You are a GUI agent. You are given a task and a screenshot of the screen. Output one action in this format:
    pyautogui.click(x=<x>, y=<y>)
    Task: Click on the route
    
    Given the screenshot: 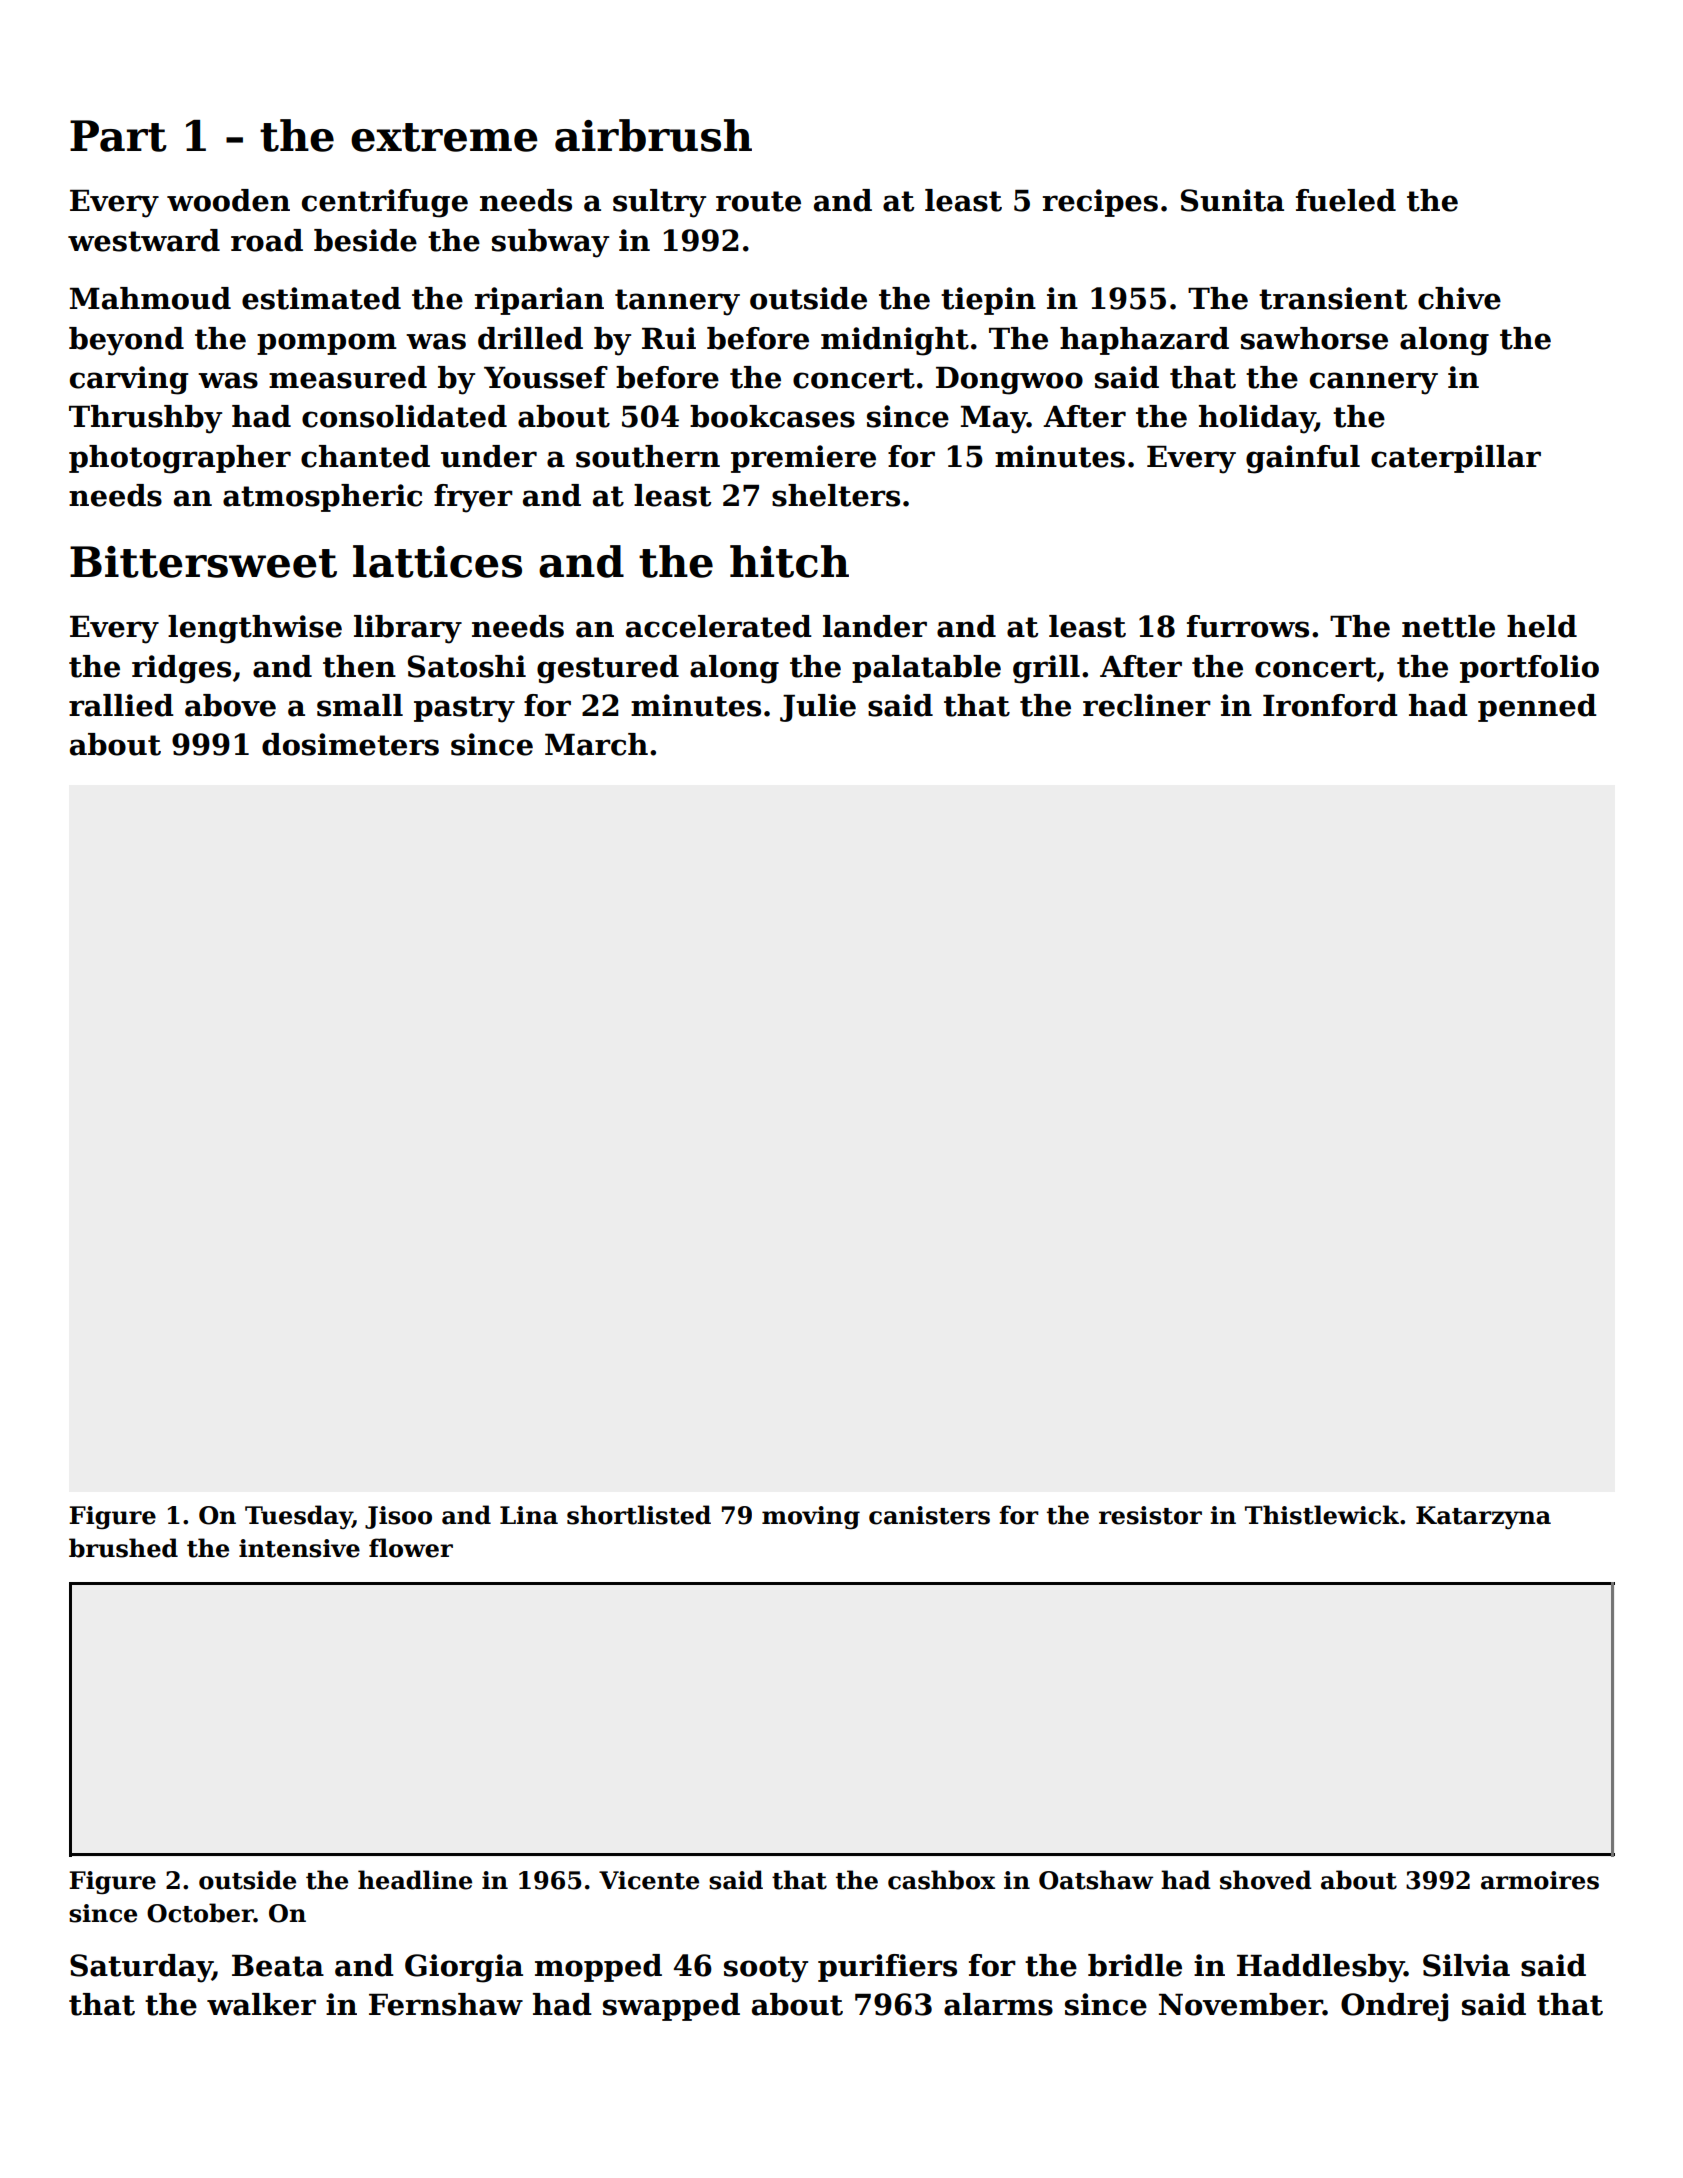 What is the action you would take?
    pyautogui.click(x=758, y=201)
